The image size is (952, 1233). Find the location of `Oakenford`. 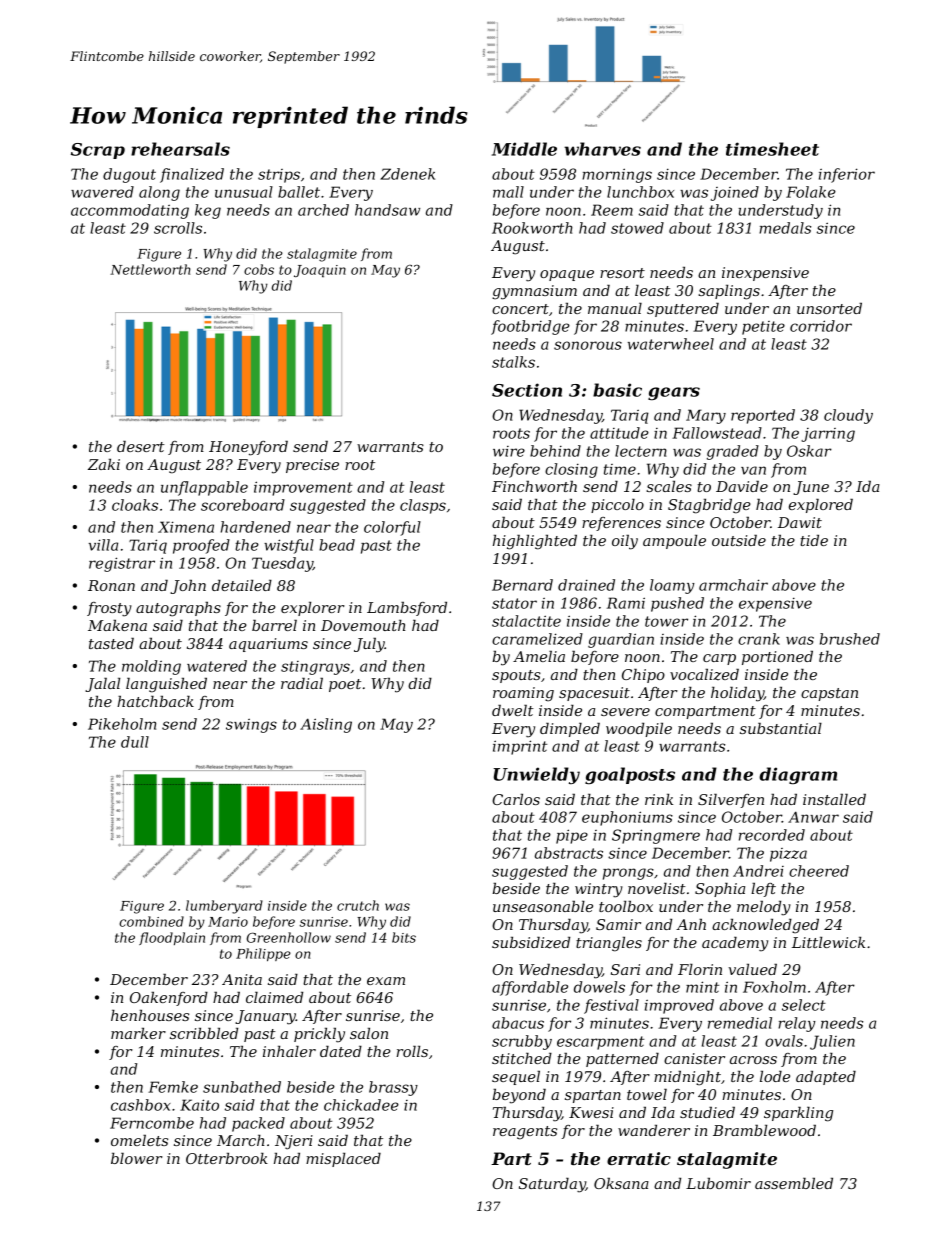

Oakenford is located at coordinates (169, 999).
